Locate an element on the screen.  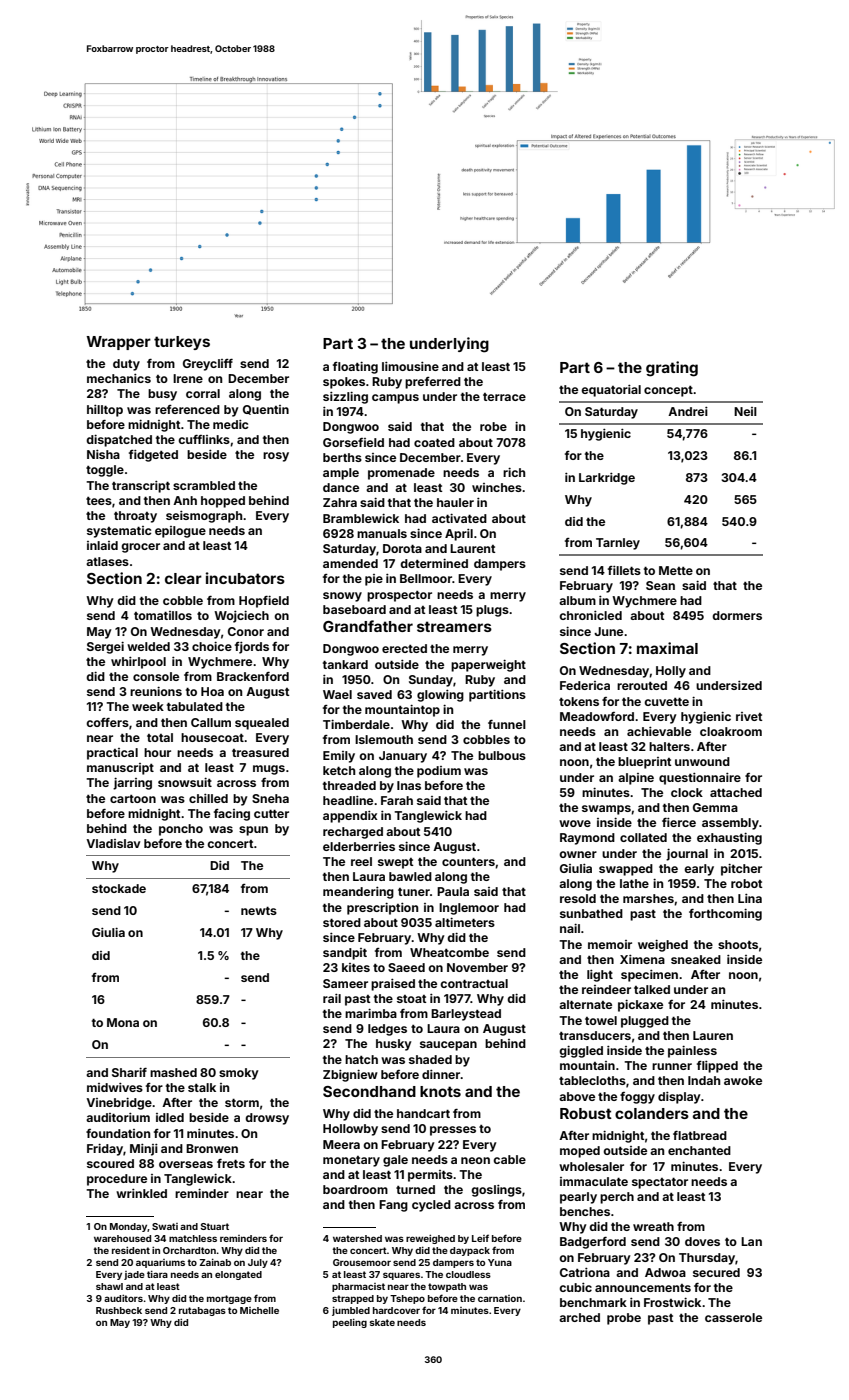
Sharif is located at coordinates (129, 1072).
